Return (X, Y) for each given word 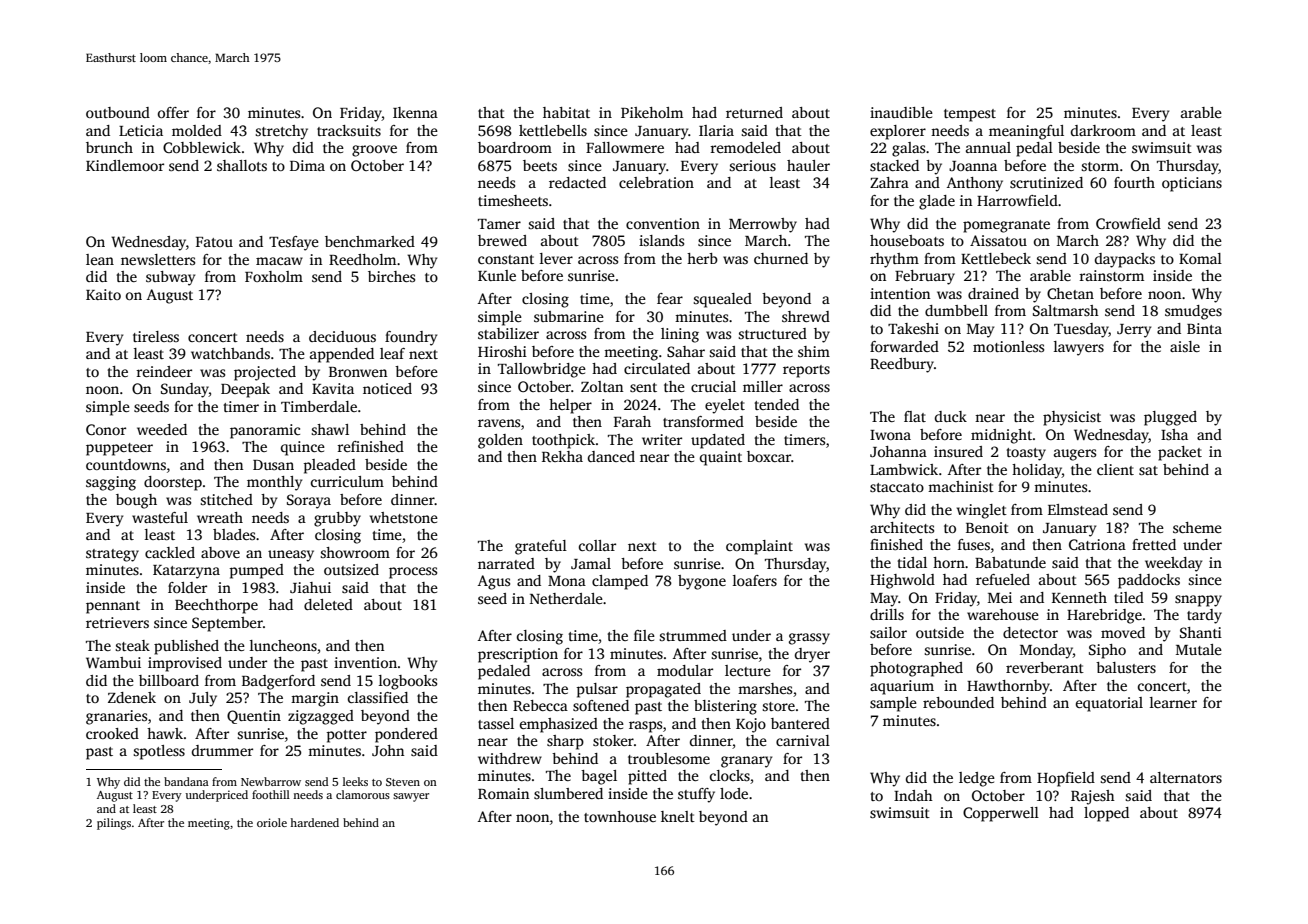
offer (173, 112)
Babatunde (1010, 562)
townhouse (620, 816)
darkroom (1103, 130)
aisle (1185, 346)
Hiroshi (502, 351)
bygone (702, 582)
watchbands (230, 353)
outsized (351, 569)
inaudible (901, 112)
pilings (114, 824)
